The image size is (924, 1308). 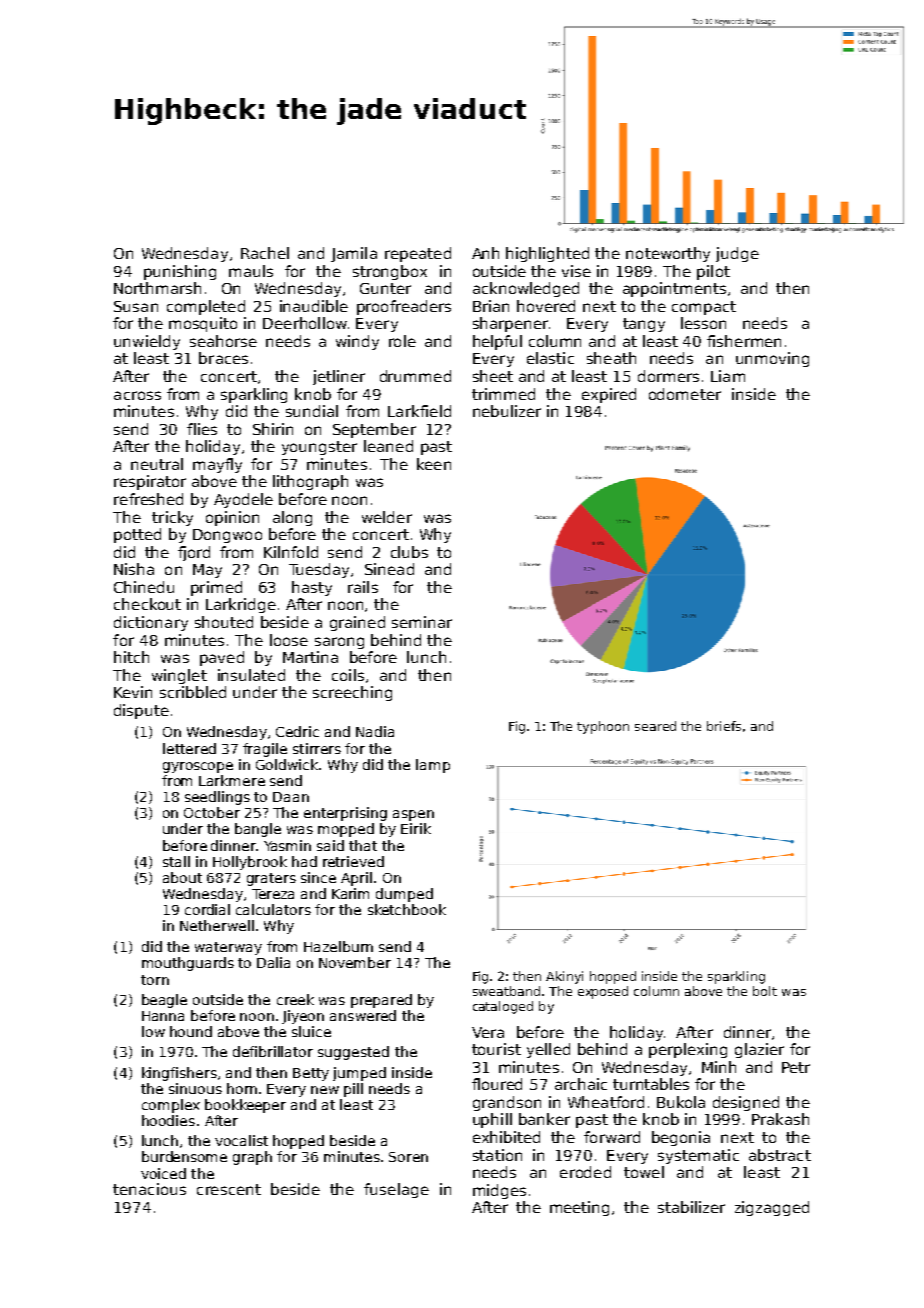 What do you see at coordinates (232, 518) in the image?
I see `opinion` at bounding box center [232, 518].
